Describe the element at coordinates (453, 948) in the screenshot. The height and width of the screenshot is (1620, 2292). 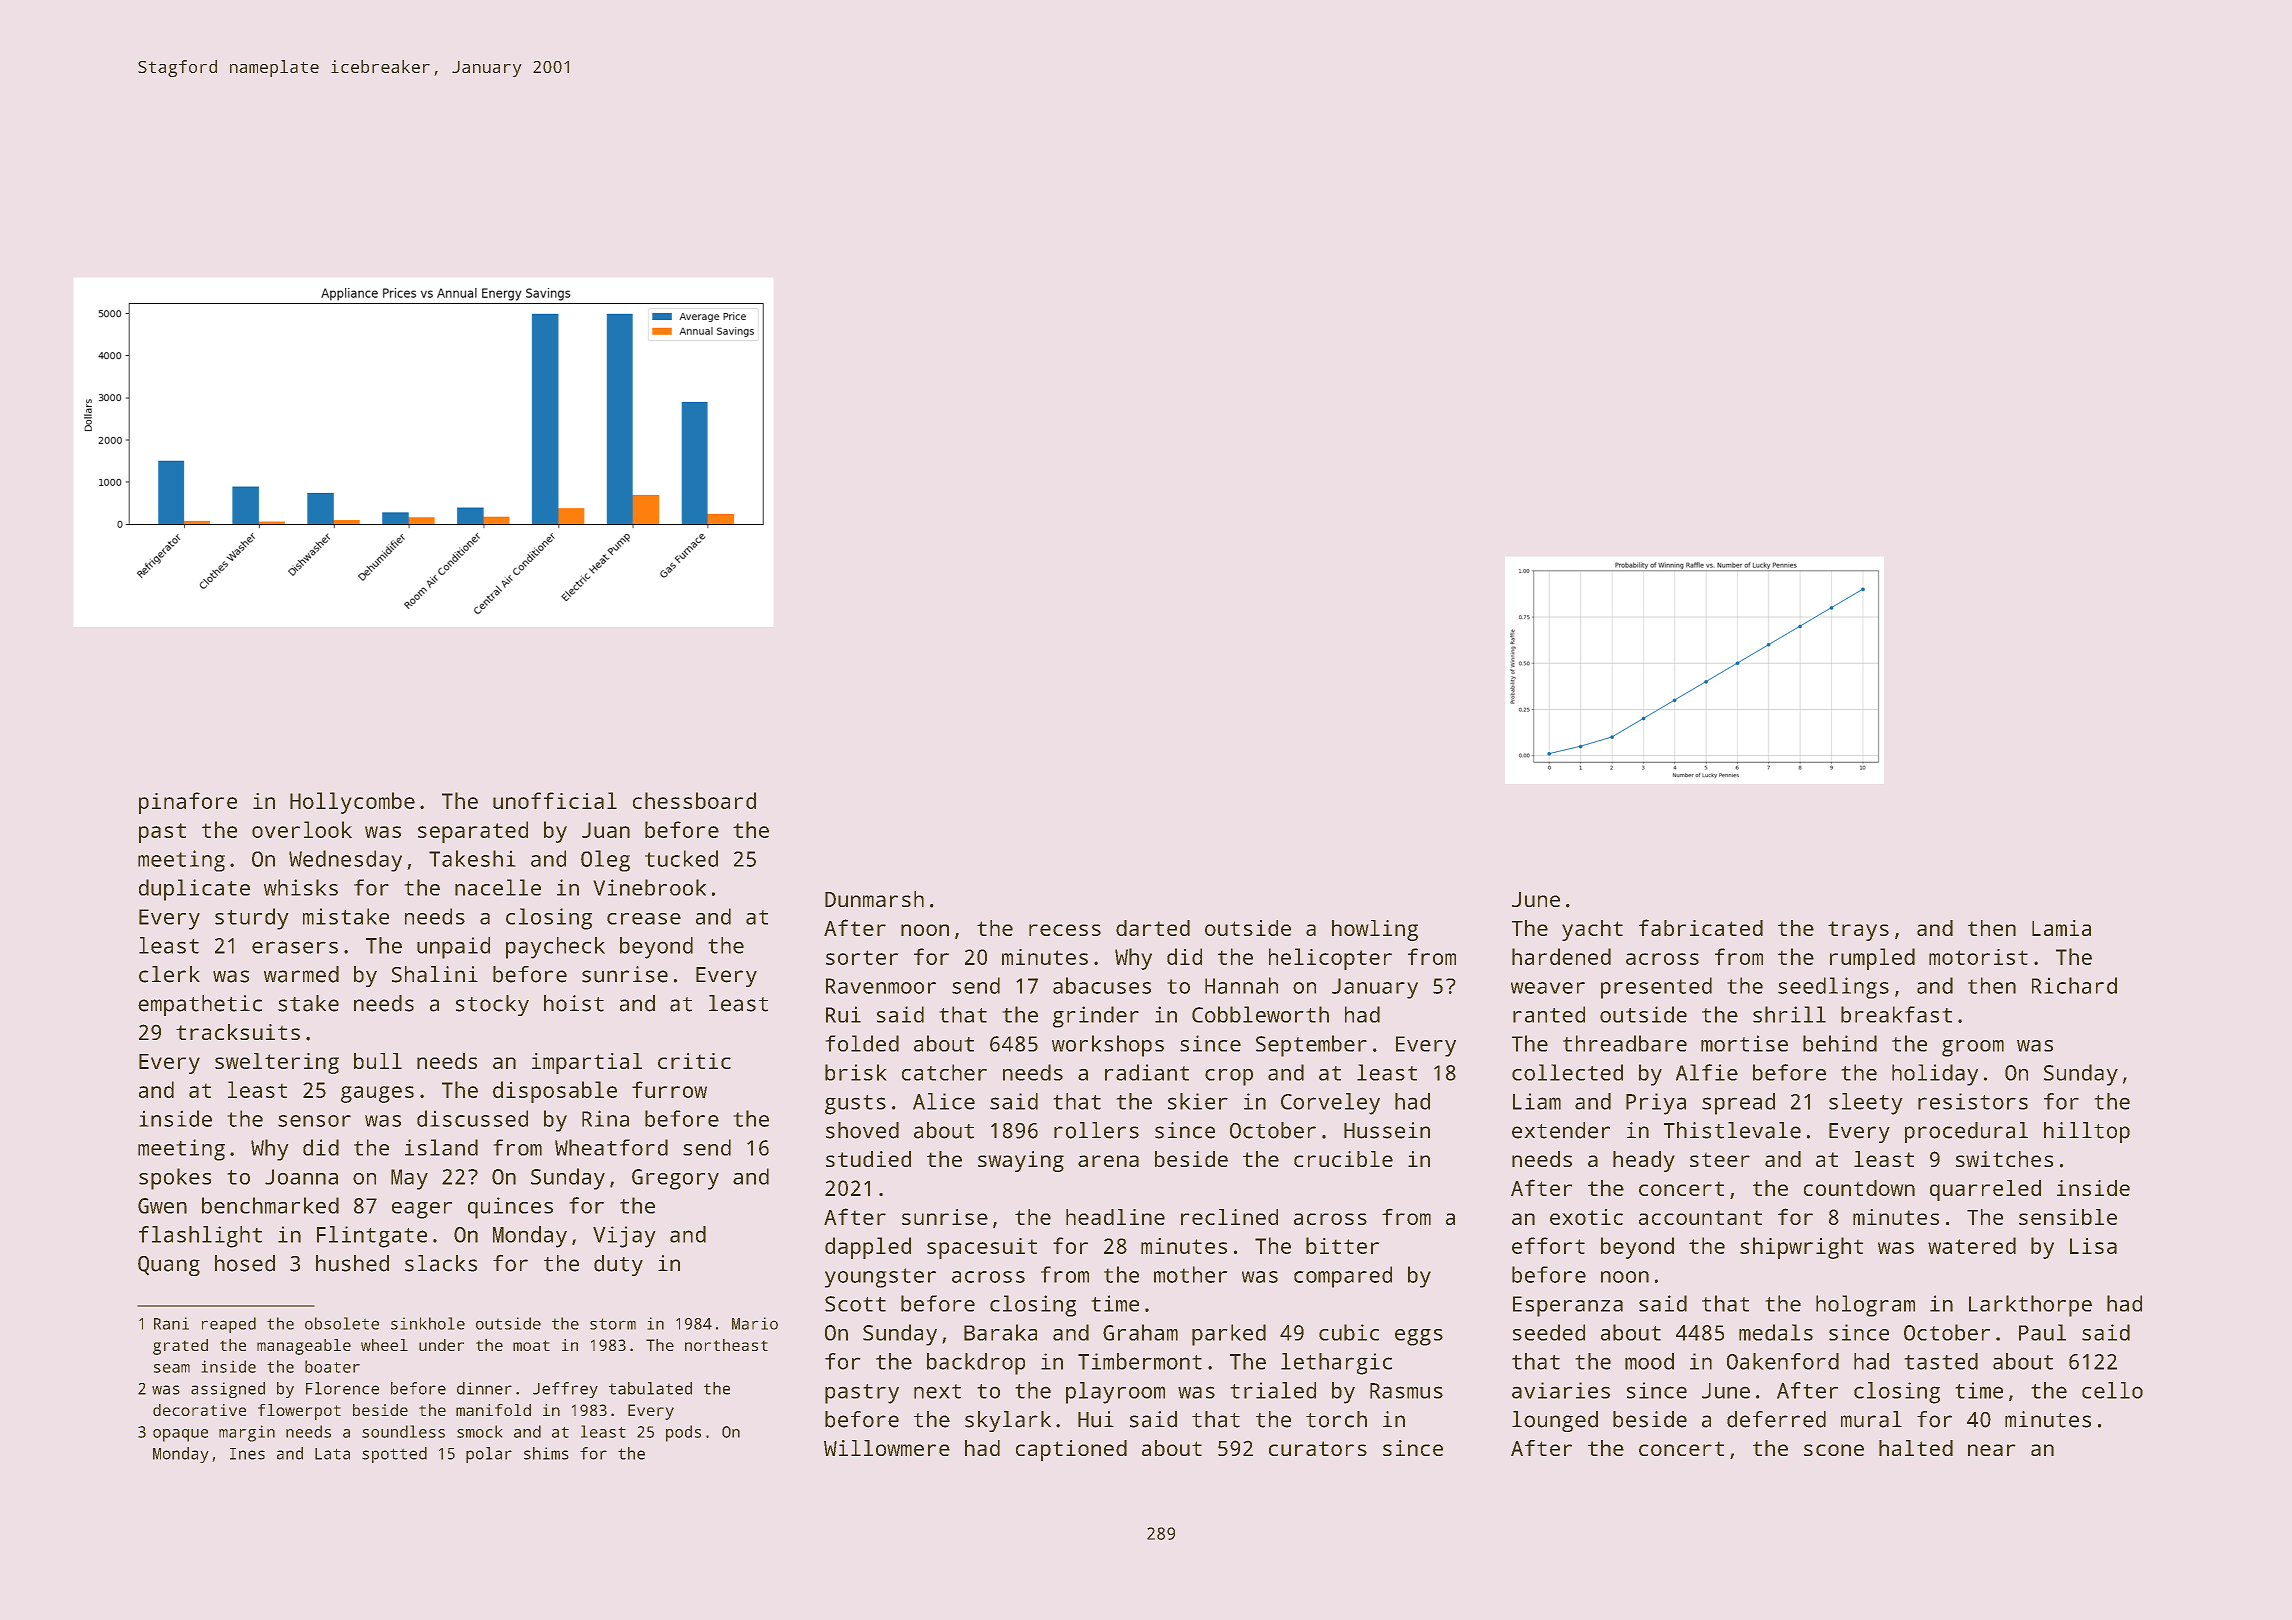
I see `unpaid` at that location.
